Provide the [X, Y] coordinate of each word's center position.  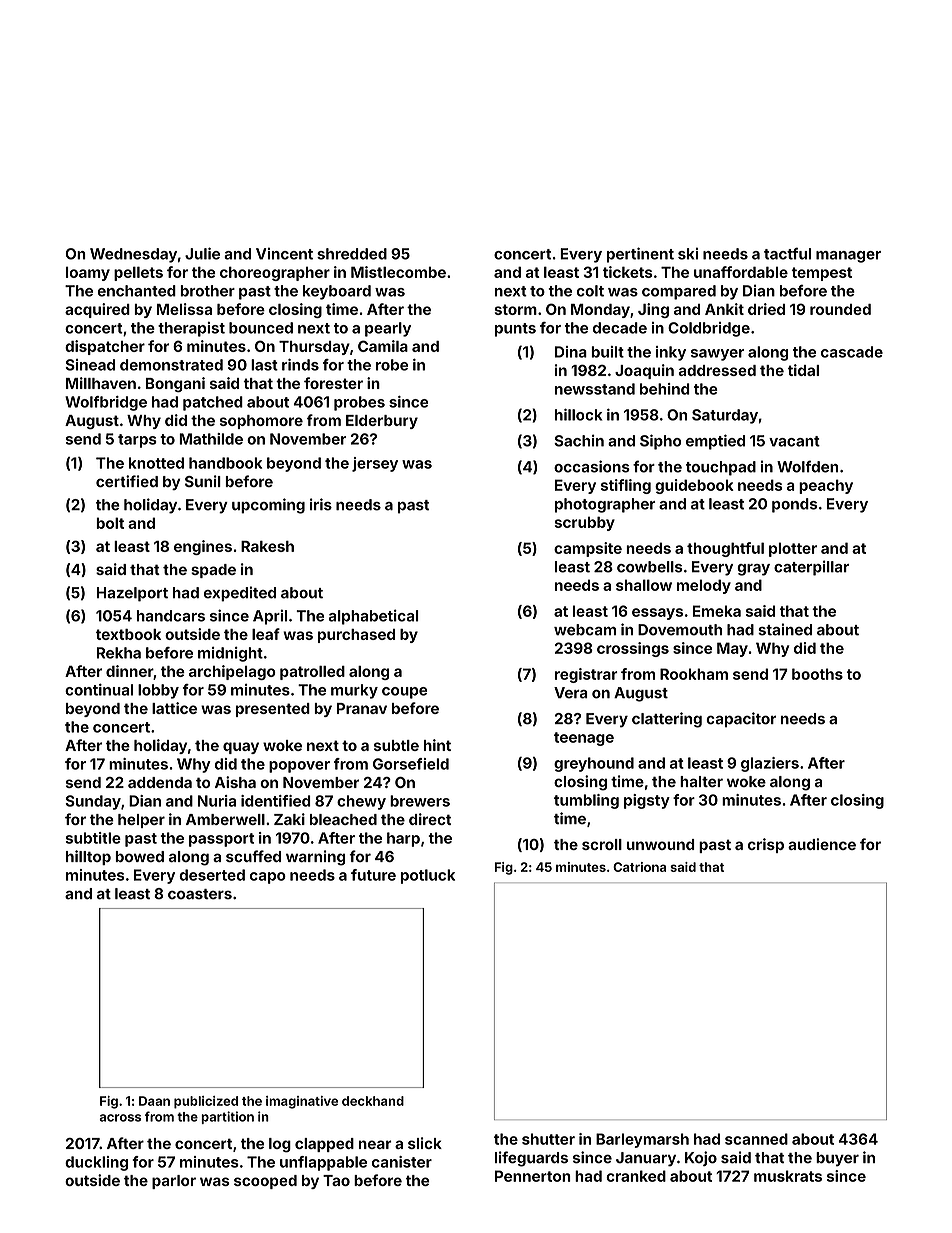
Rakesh [267, 546]
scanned [756, 1139]
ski [688, 254]
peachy [826, 486]
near [375, 1144]
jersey [375, 464]
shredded [352, 254]
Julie [202, 253]
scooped [265, 1182]
